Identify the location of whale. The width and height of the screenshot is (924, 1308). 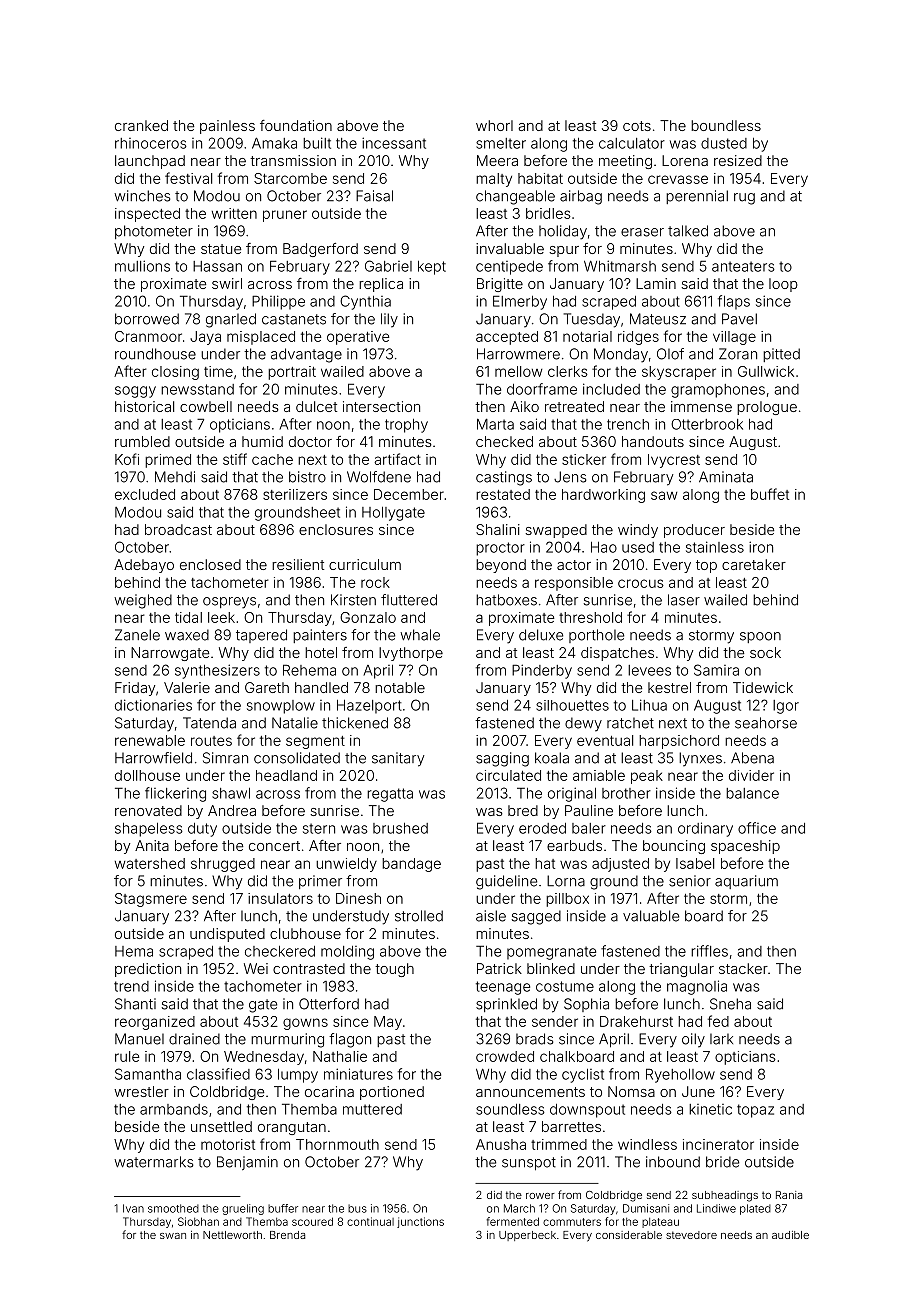
(420, 635).
